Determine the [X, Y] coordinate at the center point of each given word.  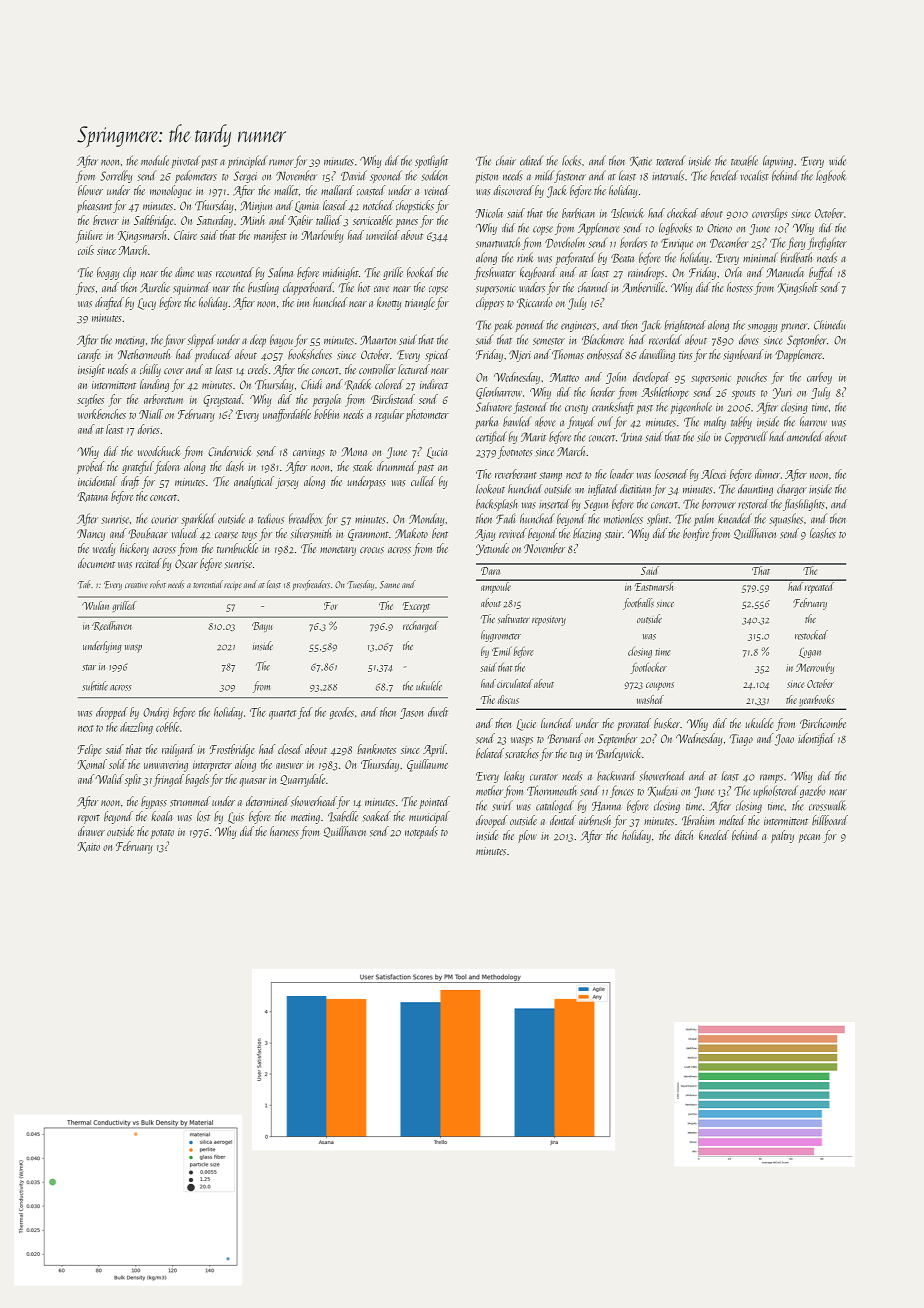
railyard [178, 750]
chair [506, 160]
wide [837, 160]
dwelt [438, 712]
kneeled [714, 835]
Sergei [245, 177]
